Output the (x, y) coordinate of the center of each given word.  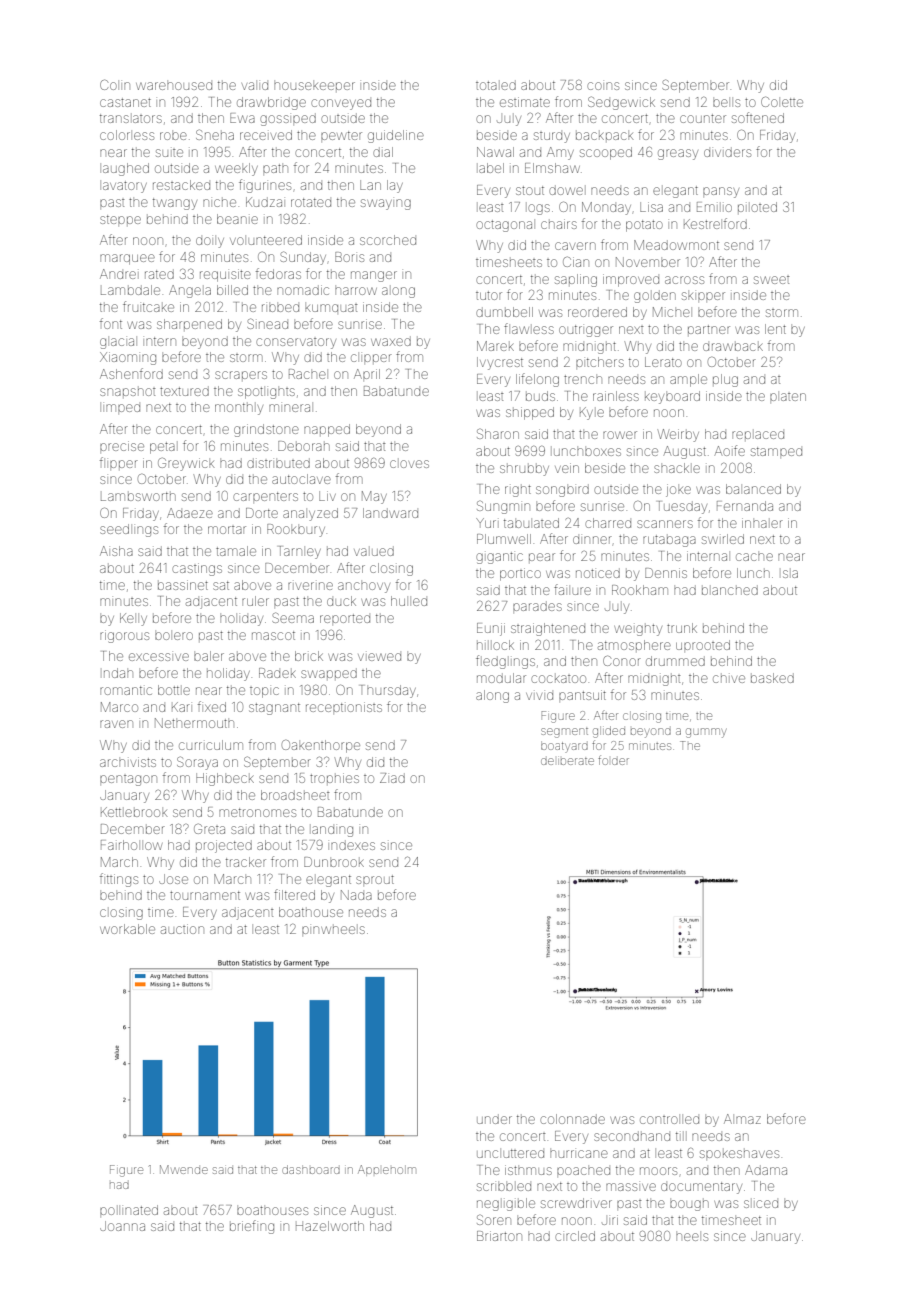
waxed (391, 341)
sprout (375, 879)
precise (122, 446)
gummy (706, 733)
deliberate (567, 761)
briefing (252, 1227)
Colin (115, 85)
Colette (782, 102)
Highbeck (225, 779)
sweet (772, 280)
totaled (496, 85)
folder (613, 760)
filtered (294, 894)
